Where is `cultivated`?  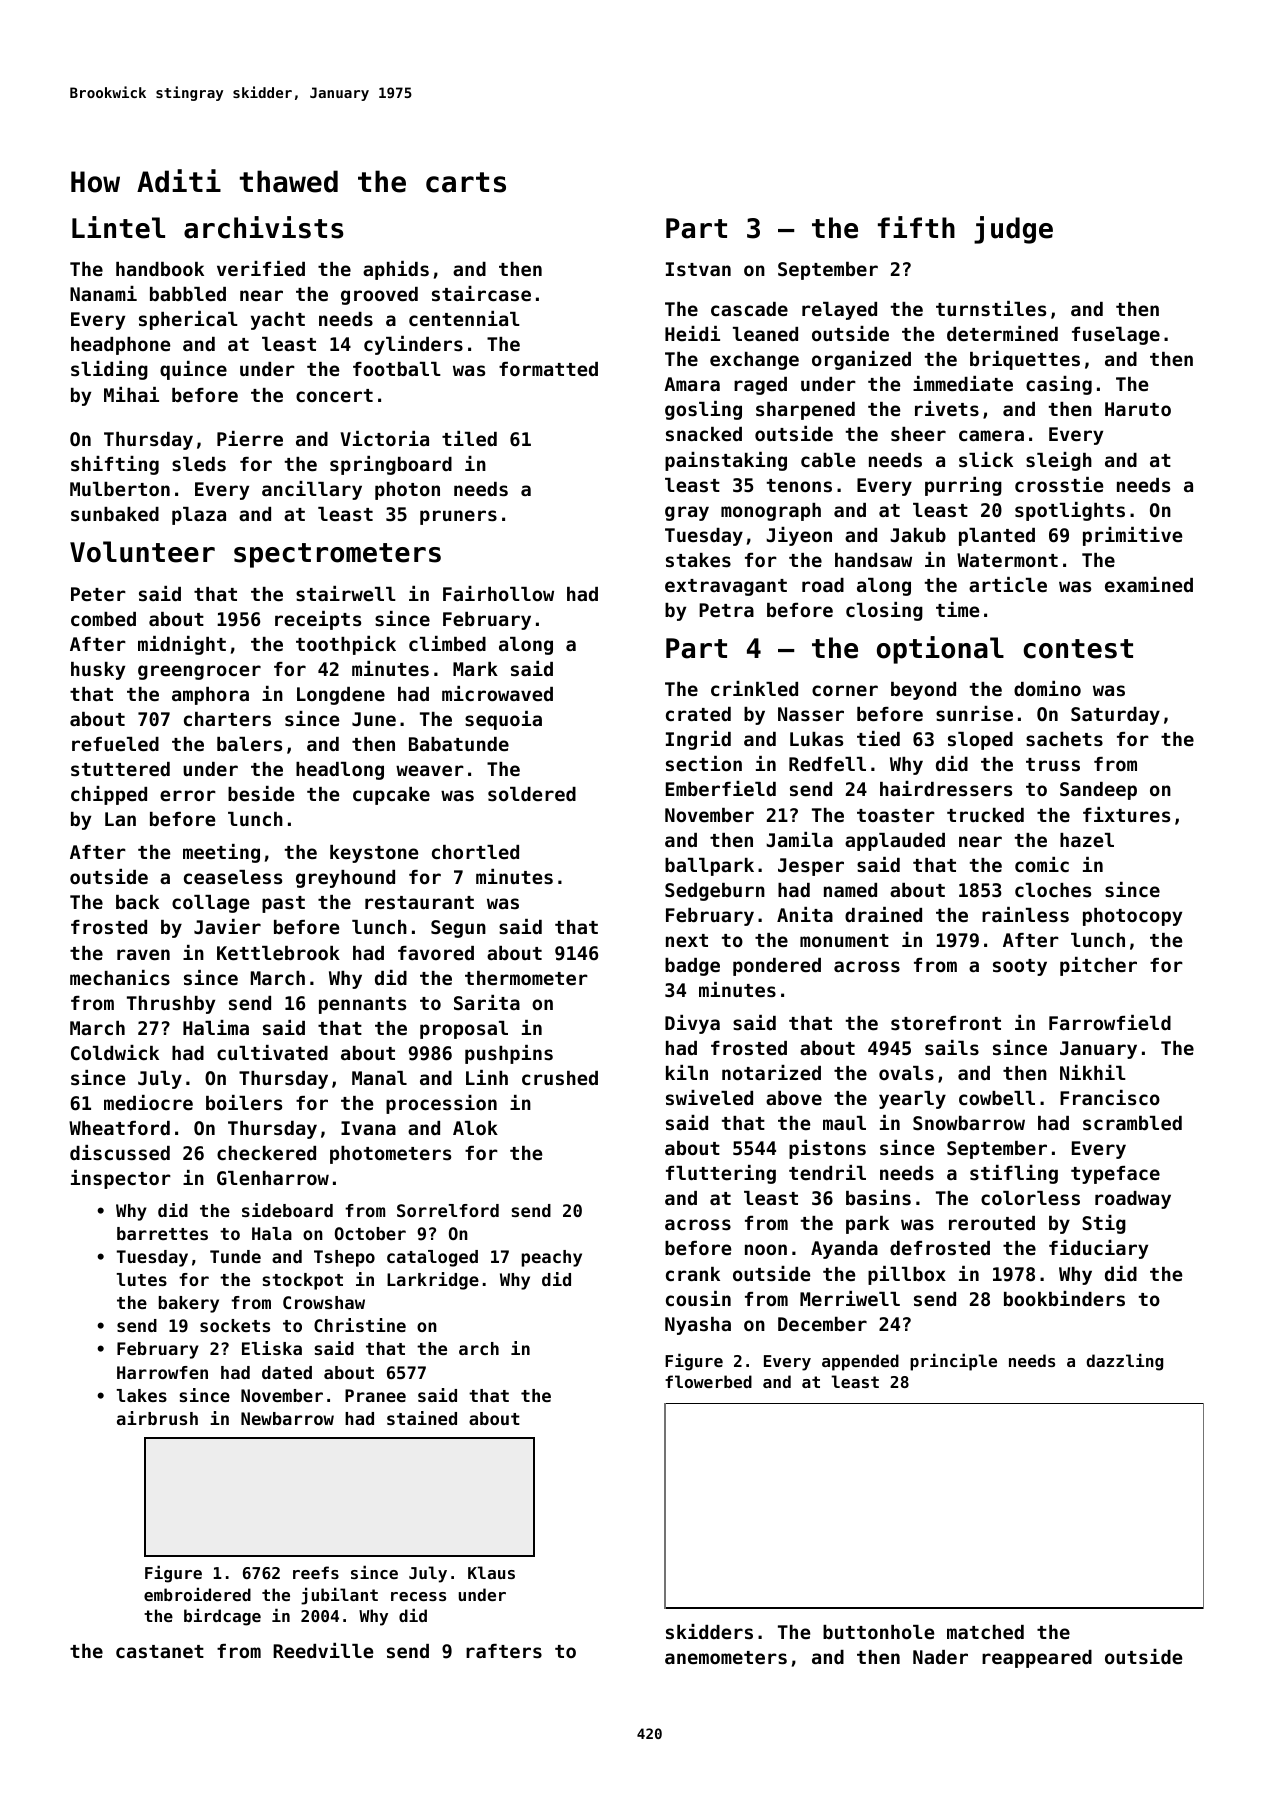 cultivated is located at coordinates (272, 1052).
